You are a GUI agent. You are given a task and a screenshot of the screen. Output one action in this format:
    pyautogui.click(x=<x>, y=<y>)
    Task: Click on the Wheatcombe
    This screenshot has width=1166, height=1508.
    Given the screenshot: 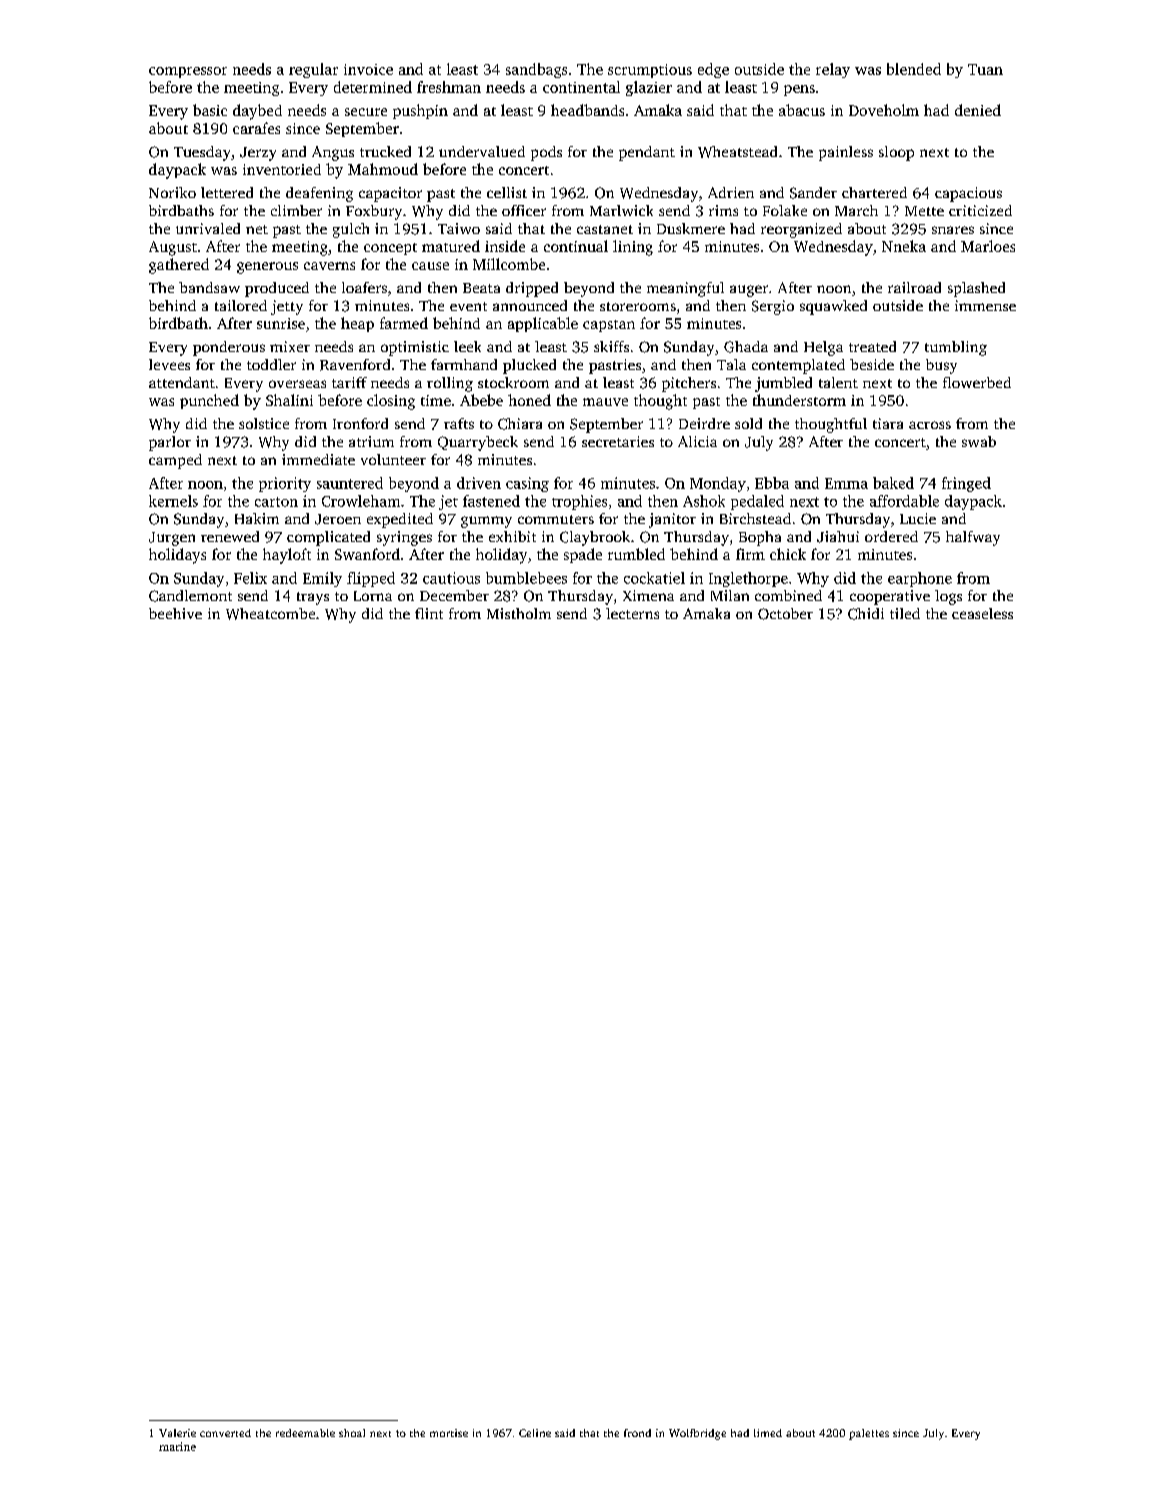 What is the action you would take?
    pyautogui.click(x=270, y=614)
